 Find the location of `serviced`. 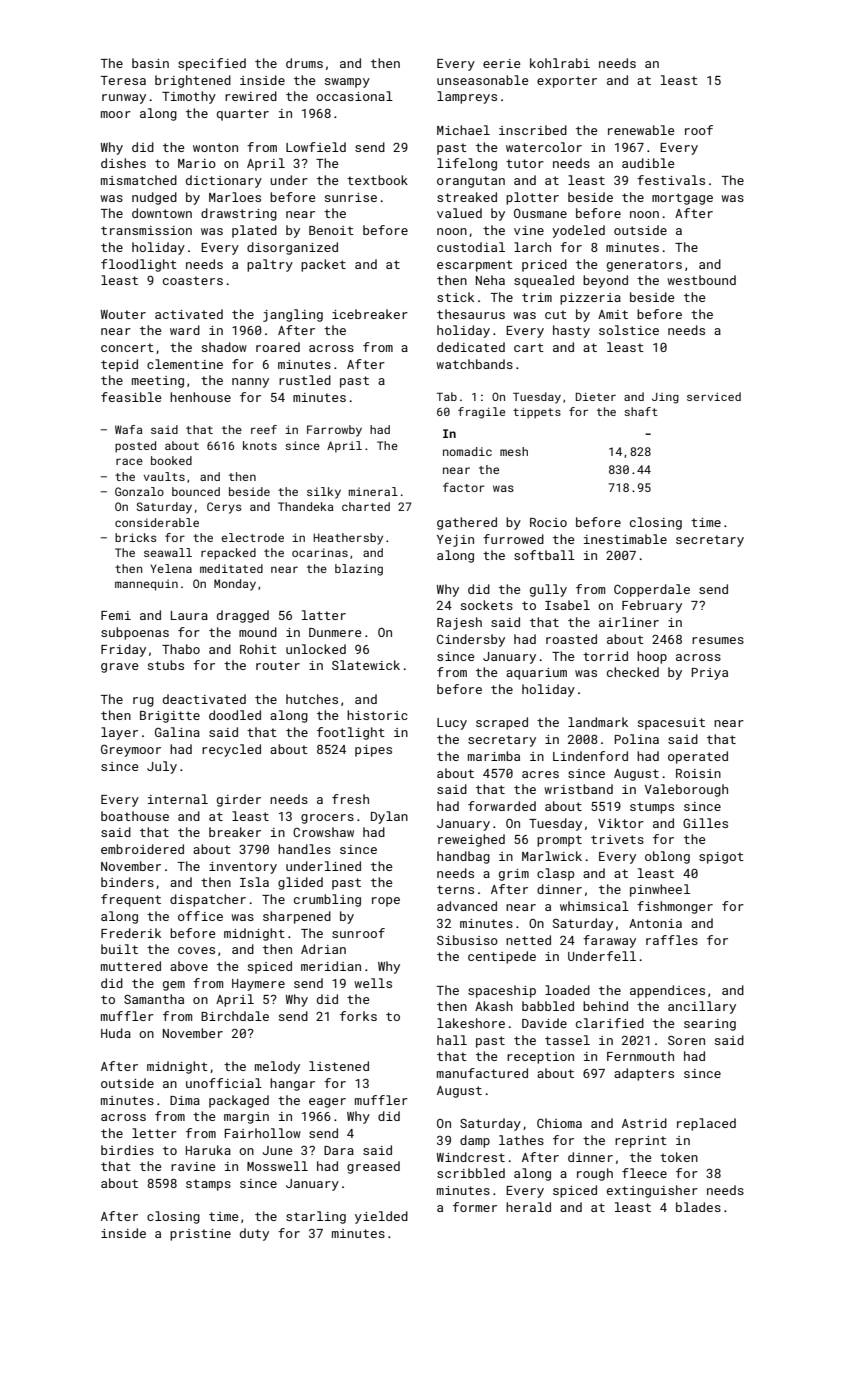

serviced is located at coordinates (714, 396).
